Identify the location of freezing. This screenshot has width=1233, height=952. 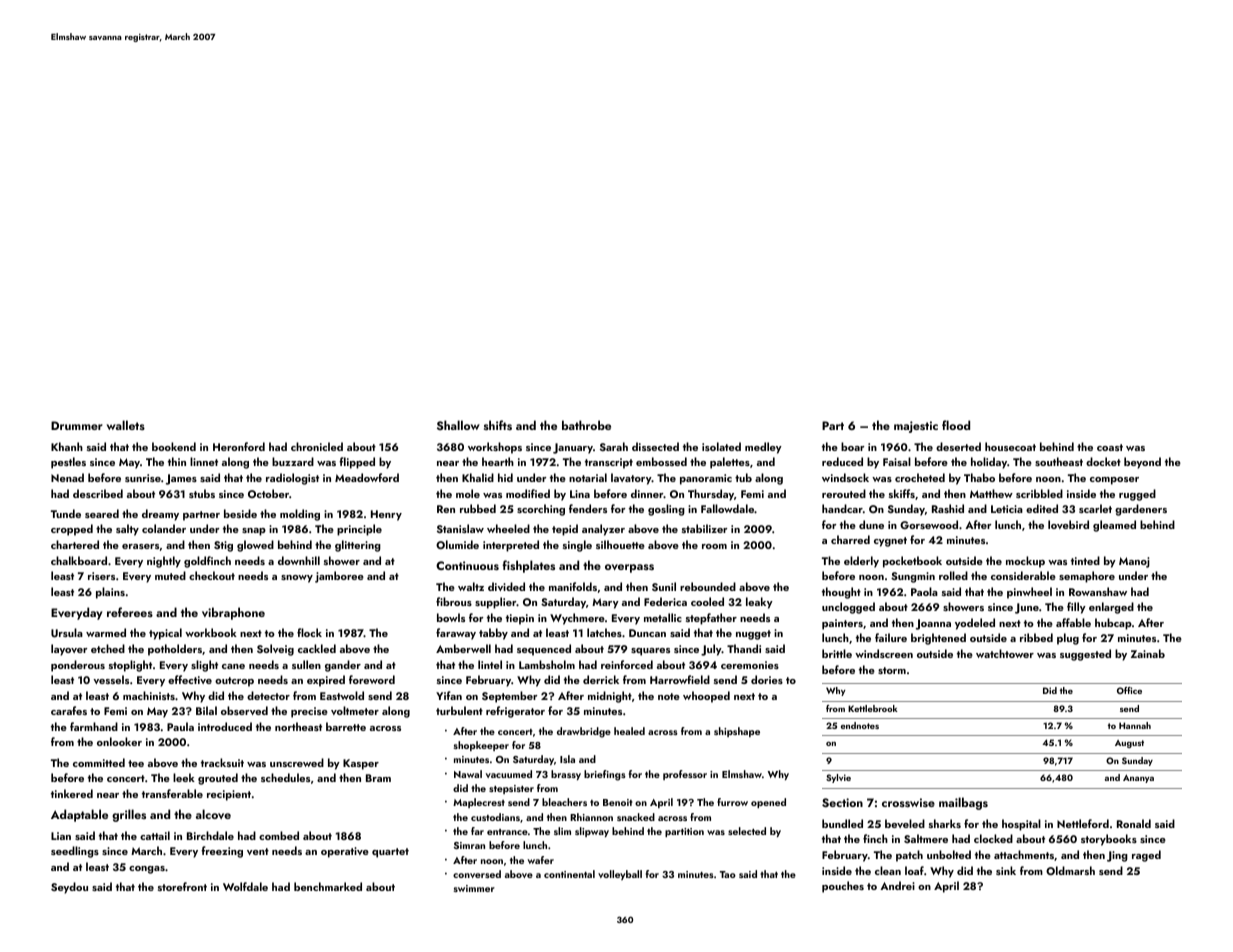
(222, 852).
